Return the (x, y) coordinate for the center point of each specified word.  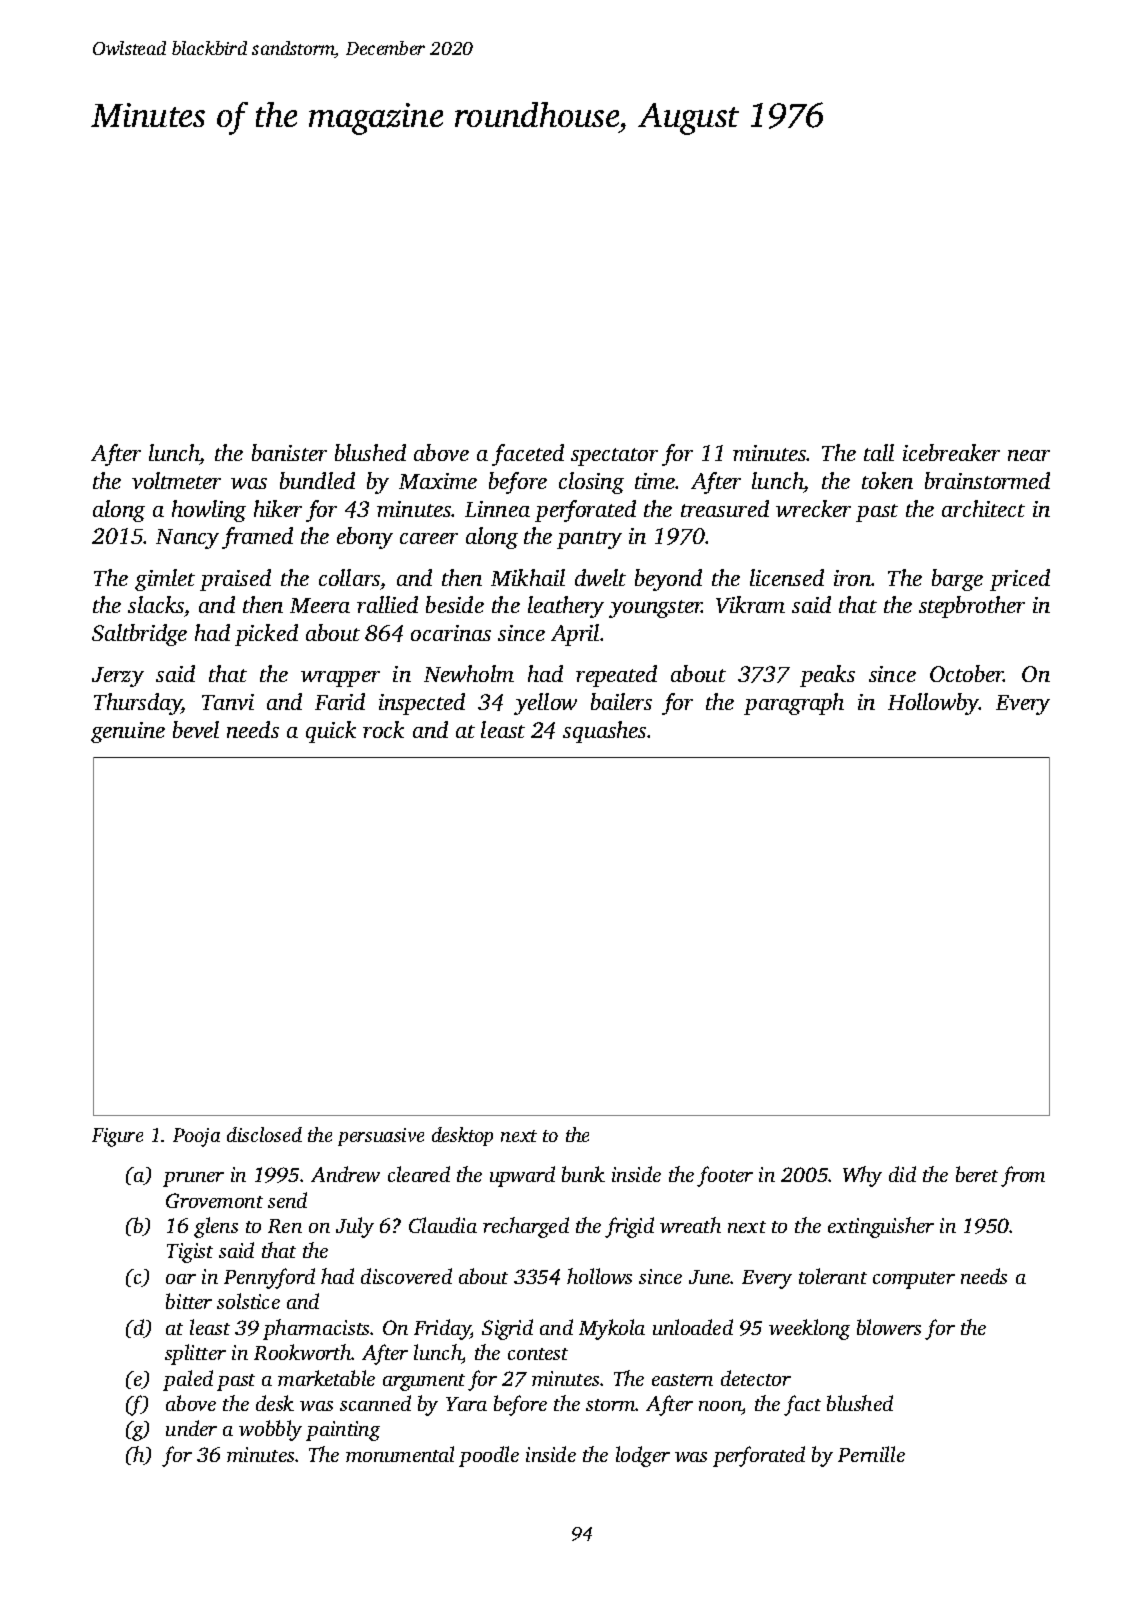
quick (331, 732)
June (710, 1277)
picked (266, 635)
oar (181, 1279)
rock (383, 729)
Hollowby (933, 704)
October (967, 673)
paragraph (794, 704)
